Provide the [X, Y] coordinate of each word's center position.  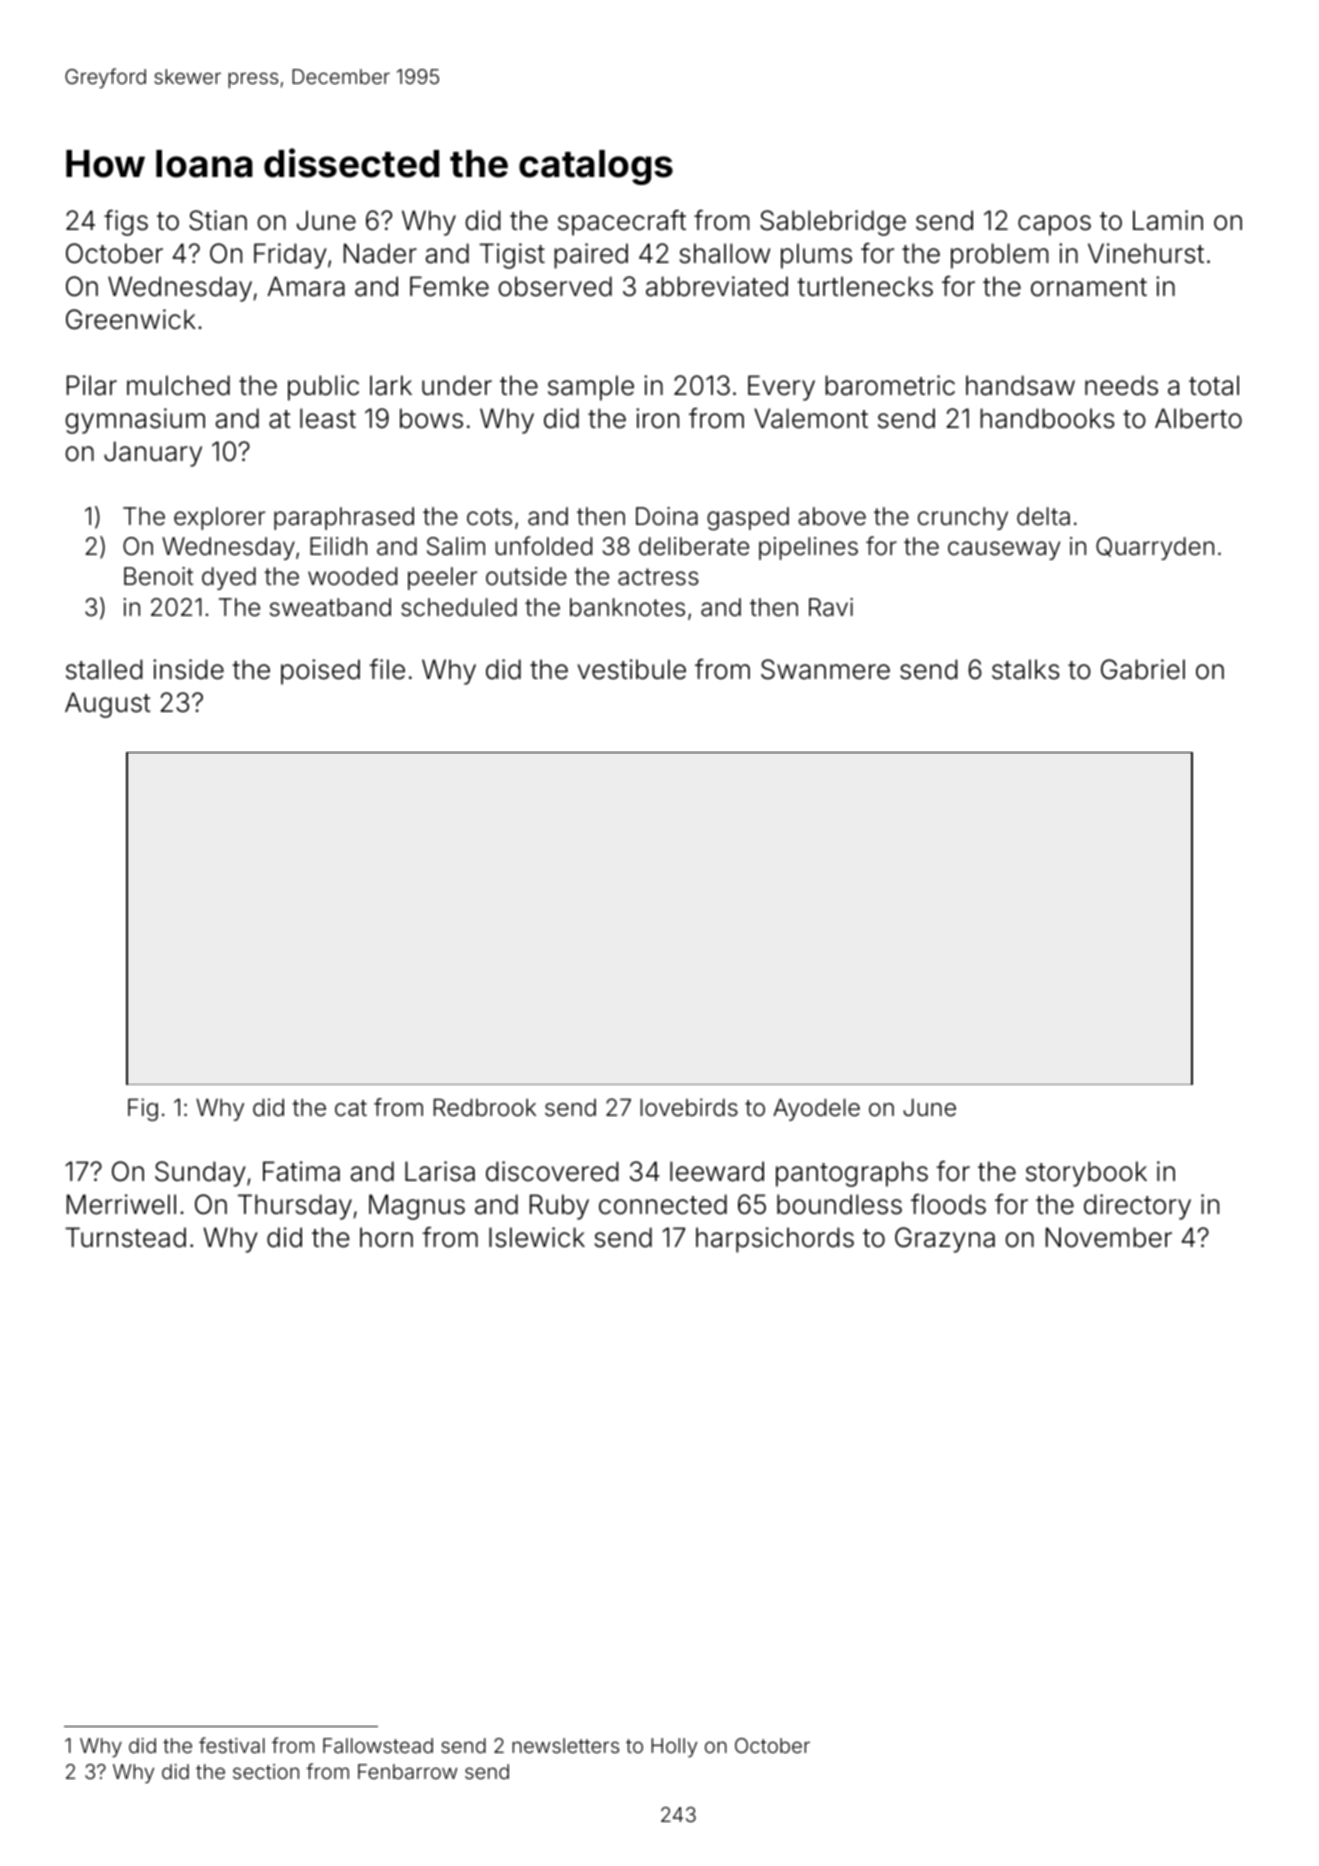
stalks [1025, 669]
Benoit [158, 576]
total [1214, 385]
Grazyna [945, 1240]
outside [526, 576]
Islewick [537, 1237]
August [108, 705]
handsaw [1020, 385]
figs [126, 223]
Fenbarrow [407, 1771]
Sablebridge [833, 223]
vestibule [631, 669]
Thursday [295, 1207]
